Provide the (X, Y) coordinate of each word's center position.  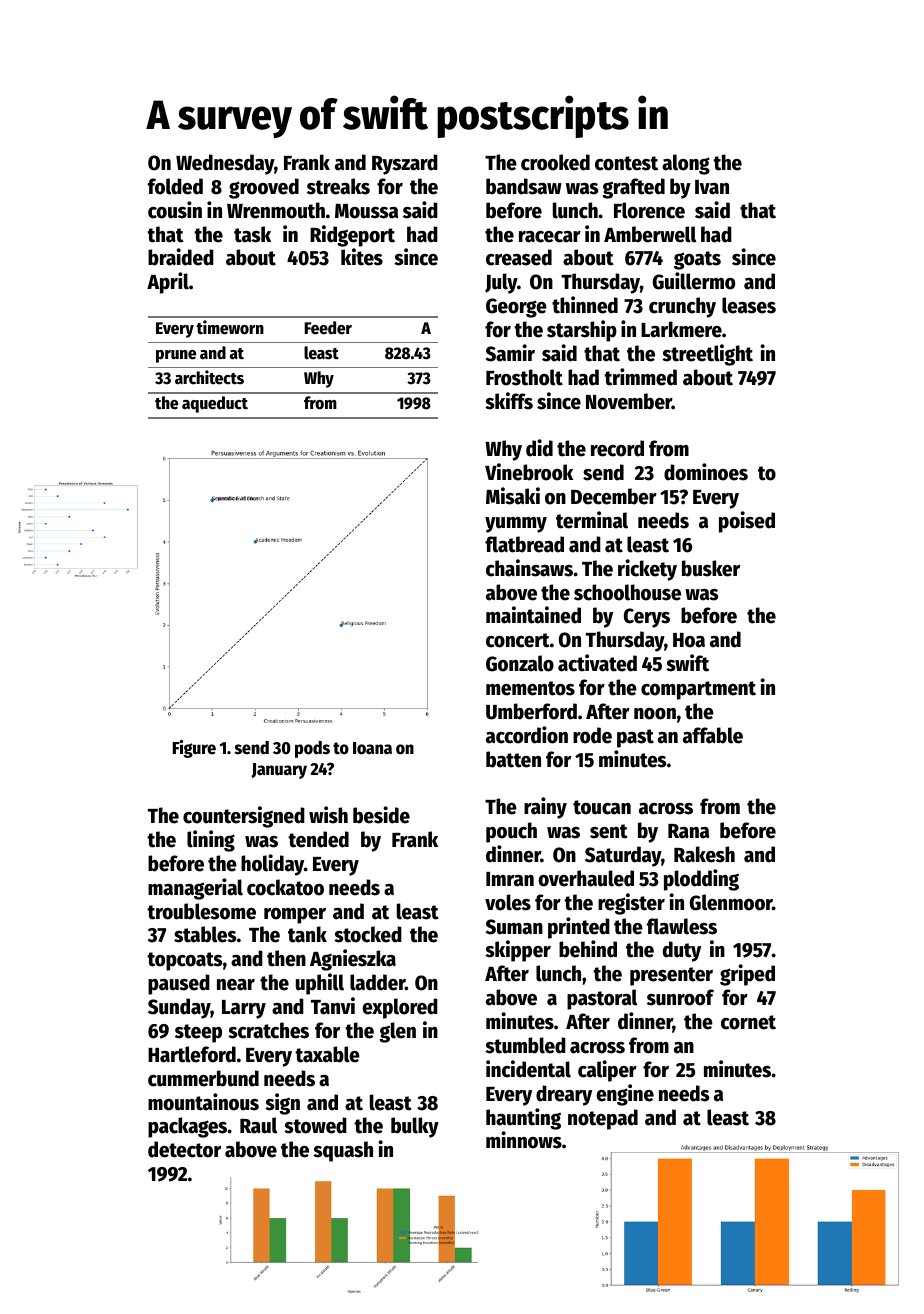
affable (713, 735)
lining (211, 841)
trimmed (640, 377)
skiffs (509, 401)
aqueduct (215, 404)
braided (181, 257)
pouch (511, 832)
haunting (523, 1119)
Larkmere (681, 329)
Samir (510, 353)
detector (184, 1149)
